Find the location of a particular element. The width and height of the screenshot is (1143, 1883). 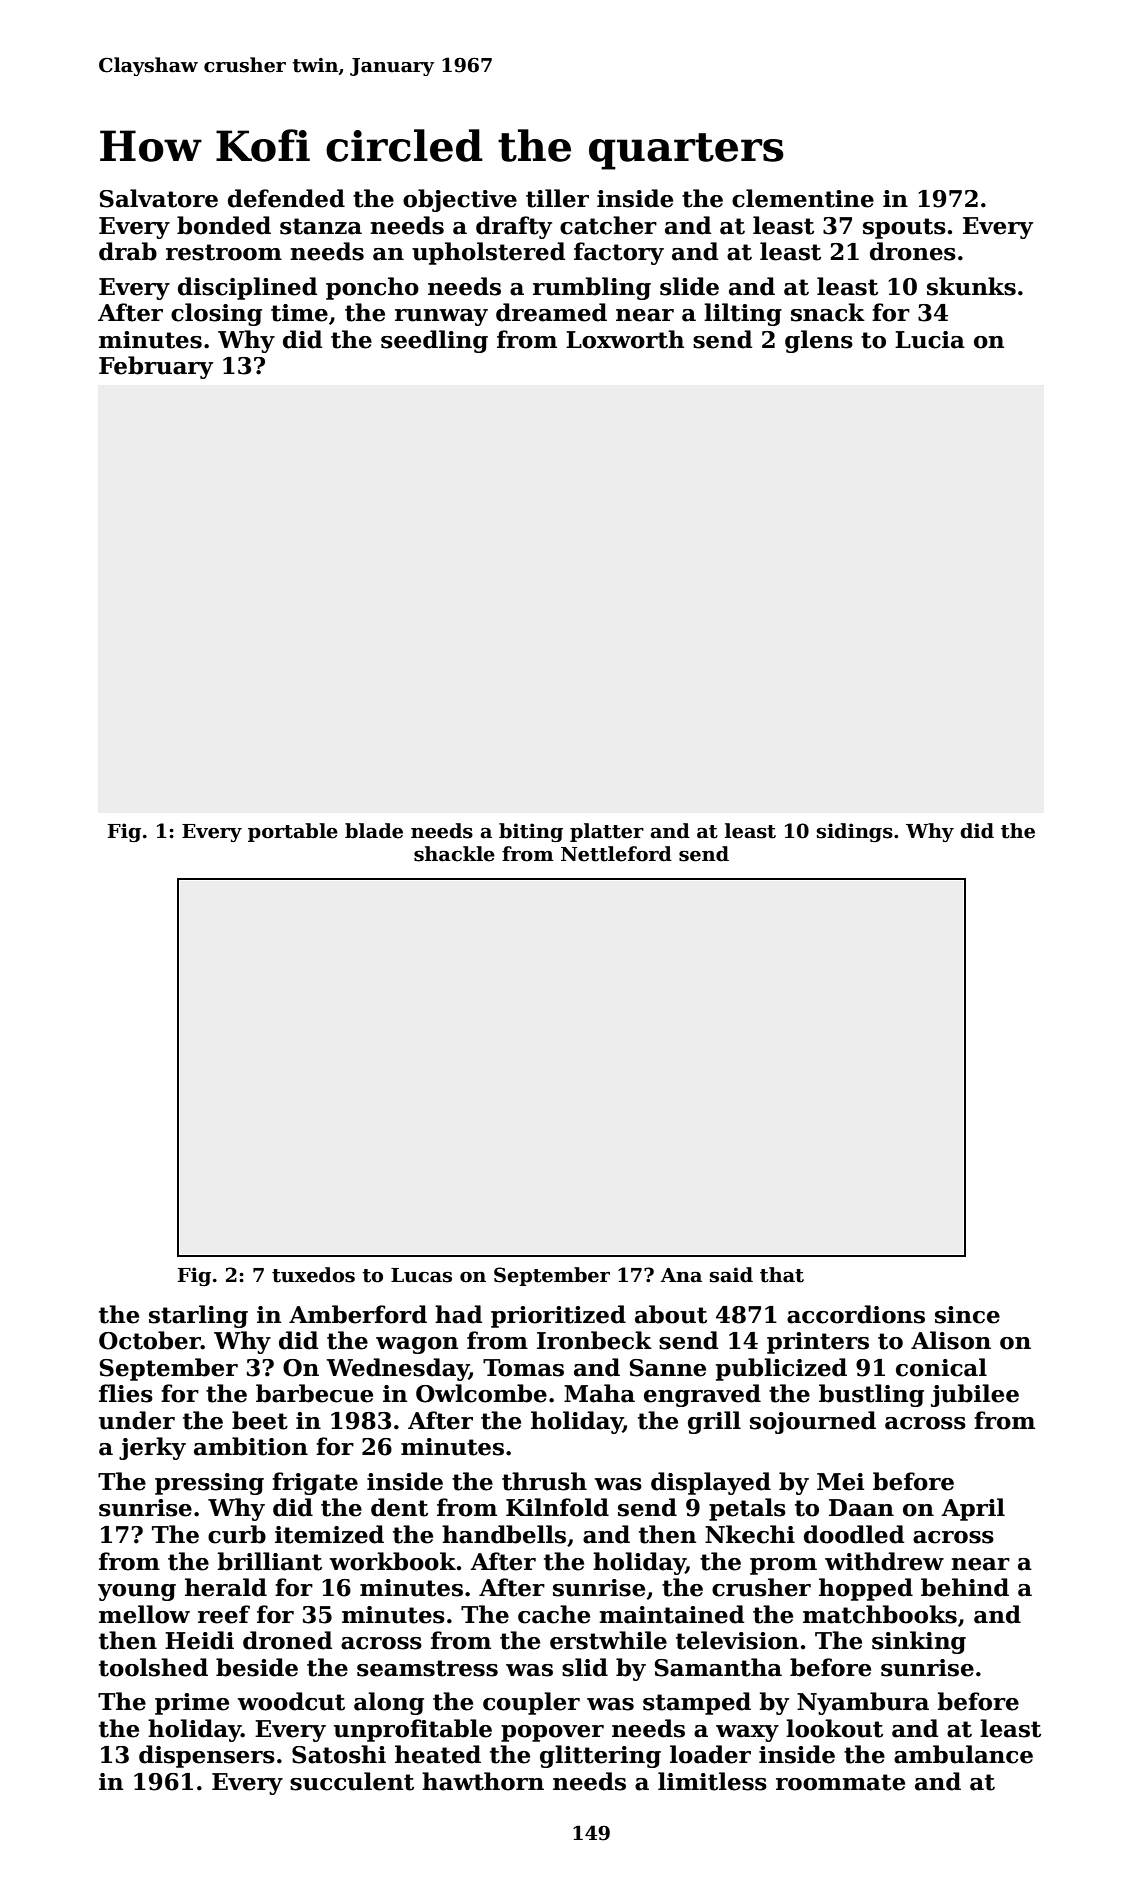

portable is located at coordinates (293, 832).
